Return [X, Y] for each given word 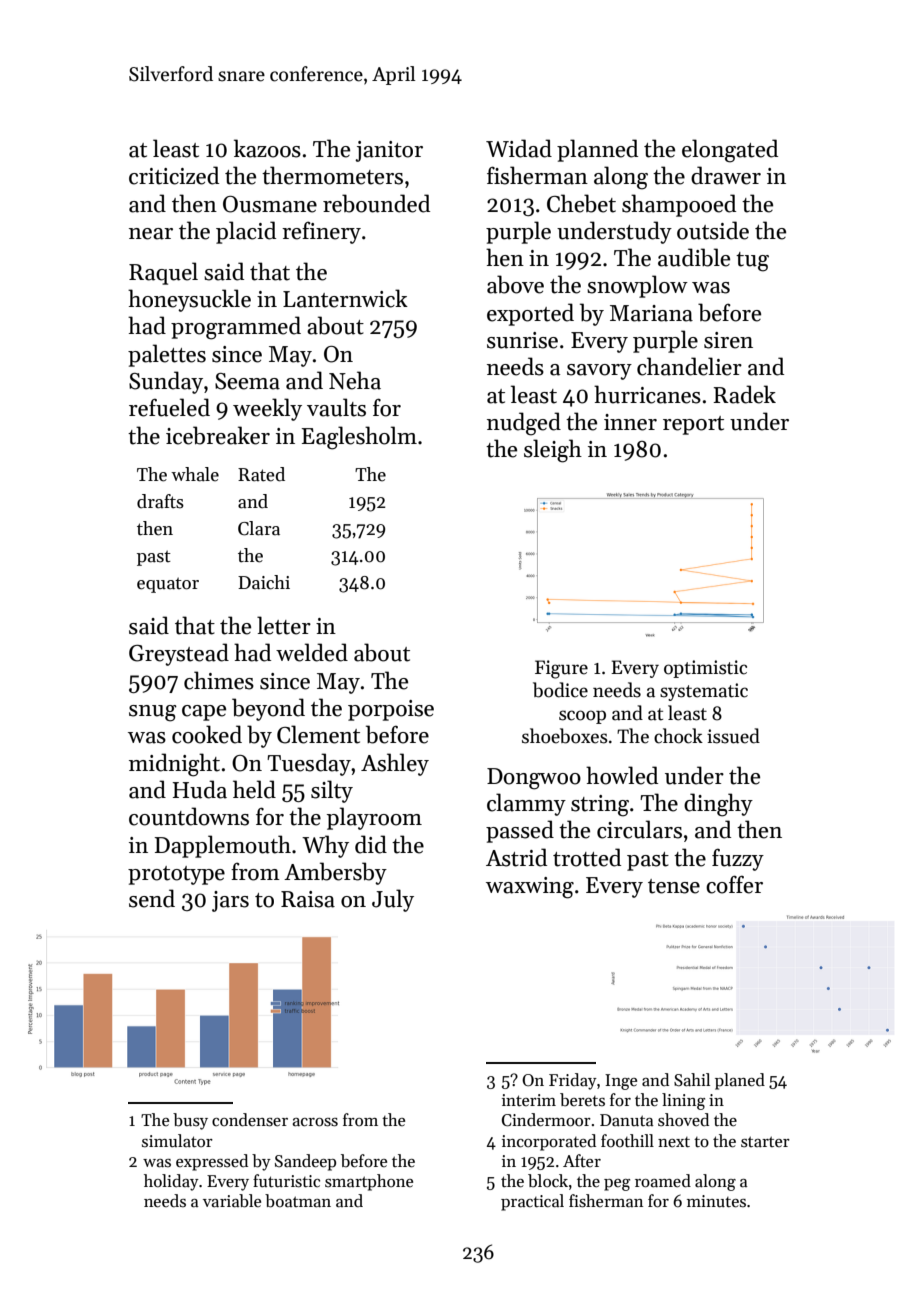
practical [532, 1202]
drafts [160, 501]
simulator [177, 1141]
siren [728, 340]
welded [312, 652]
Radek [744, 394]
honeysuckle [189, 300]
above [515, 284]
